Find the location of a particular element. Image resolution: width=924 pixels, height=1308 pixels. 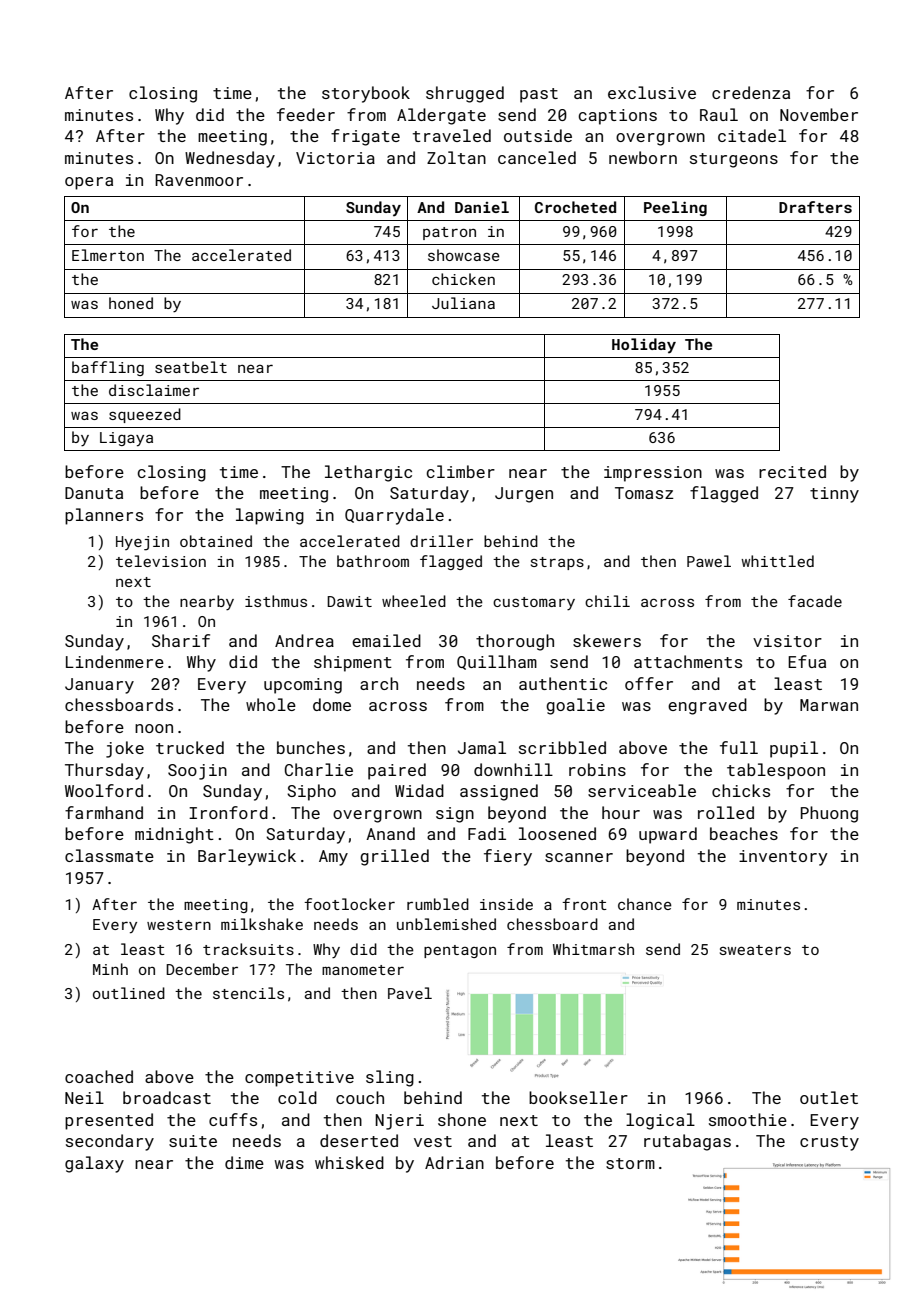

inventory is located at coordinates (783, 858).
